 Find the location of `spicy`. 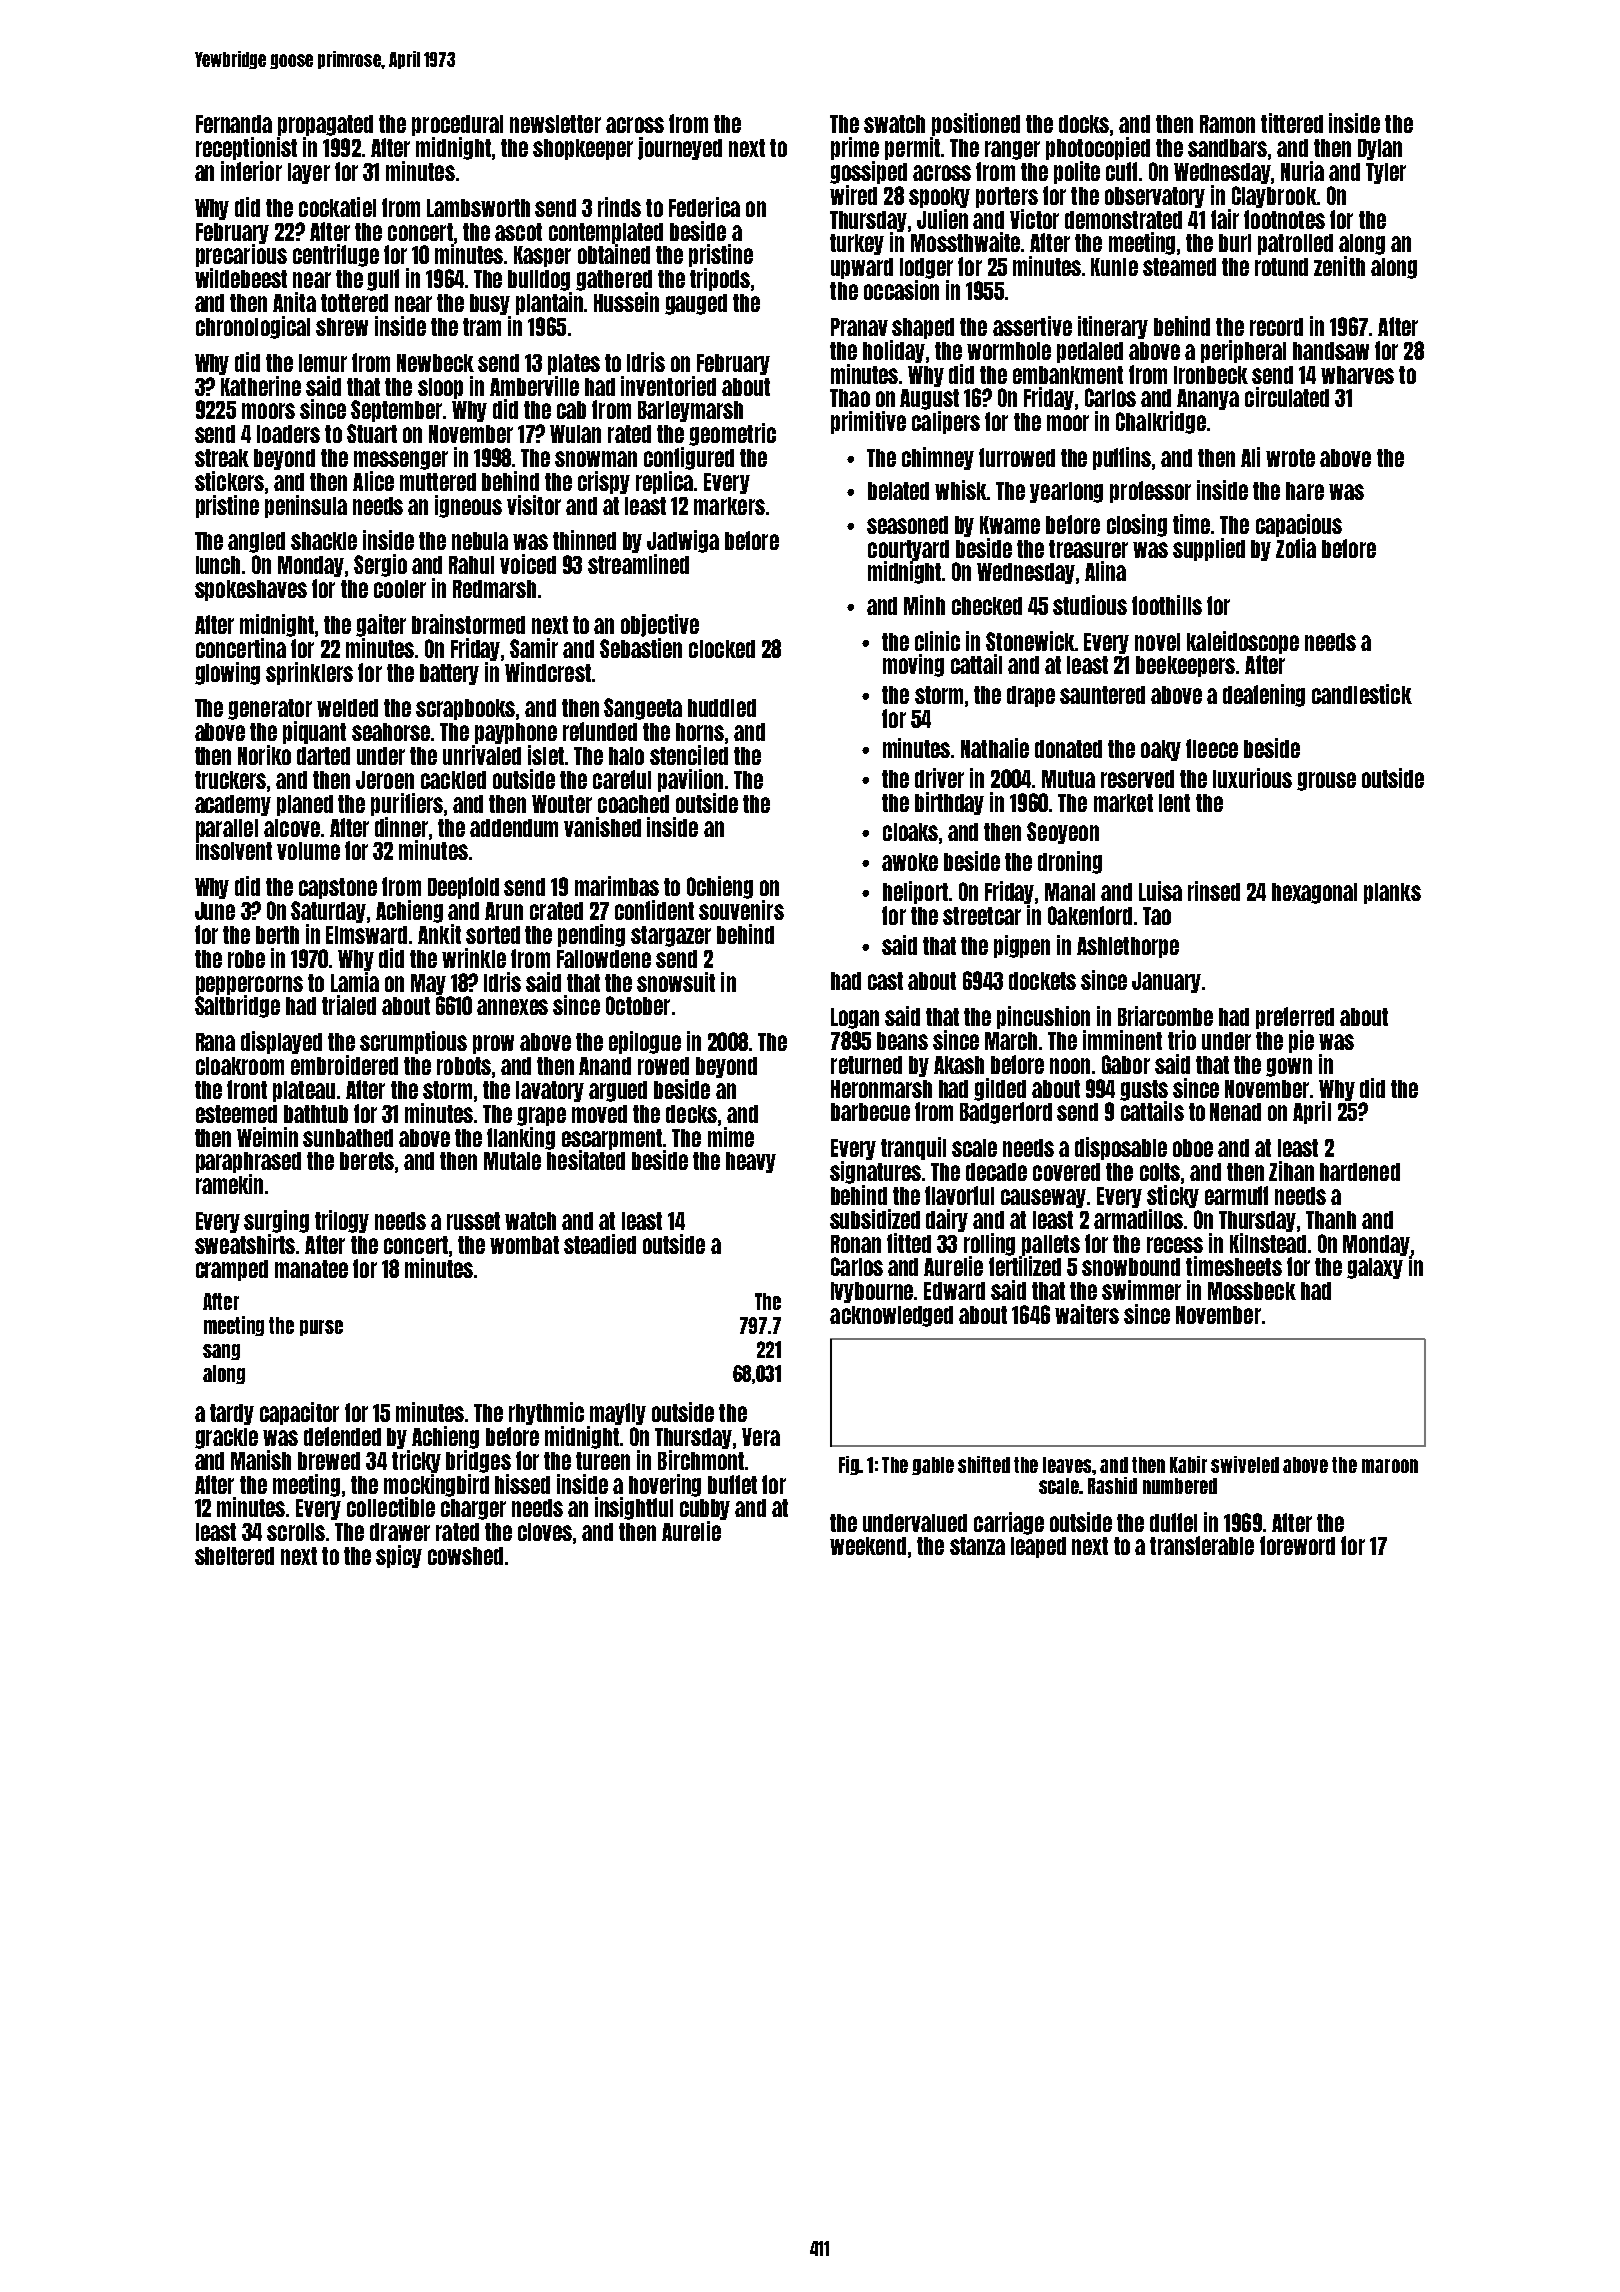

spicy is located at coordinates (399, 1556).
